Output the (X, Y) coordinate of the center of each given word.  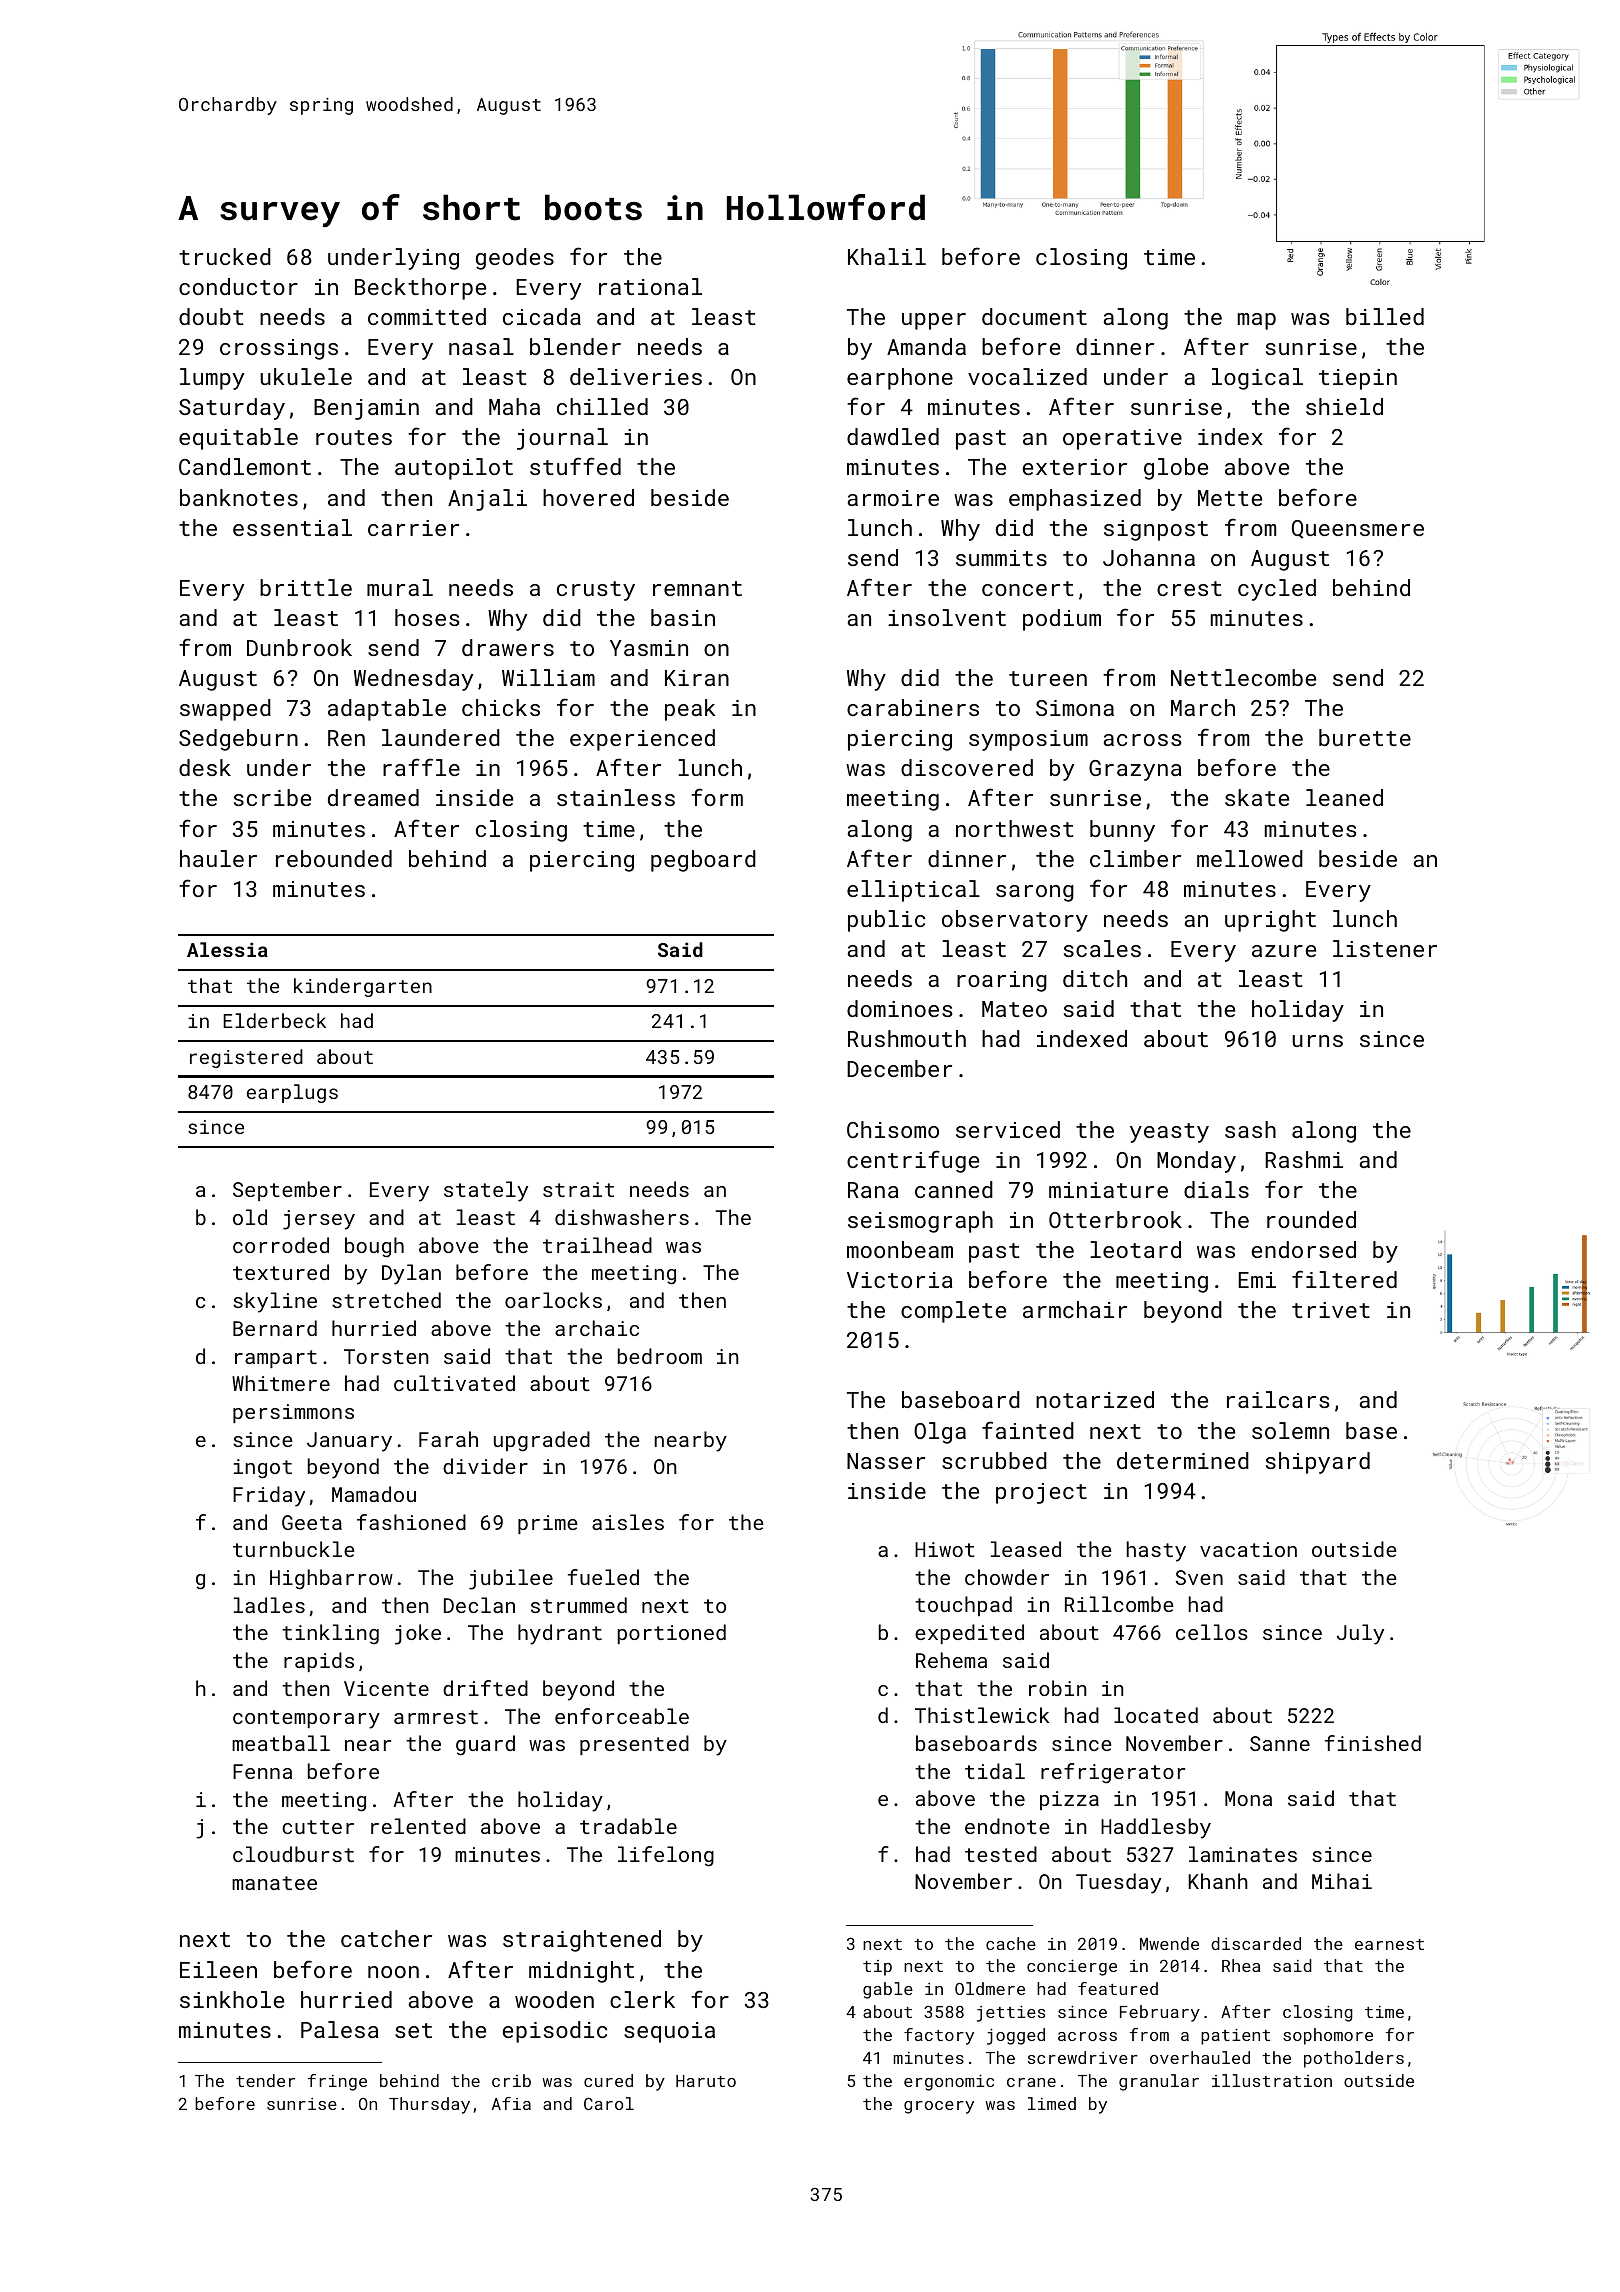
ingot (263, 1469)
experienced (642, 740)
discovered (967, 767)
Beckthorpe (420, 289)
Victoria (899, 1280)
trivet (1331, 1310)
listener (1385, 948)
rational (650, 286)
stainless (616, 797)
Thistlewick (982, 1715)
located (1156, 1715)
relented (418, 1826)
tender (265, 2080)
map (1257, 321)
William (548, 677)
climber (1135, 858)
